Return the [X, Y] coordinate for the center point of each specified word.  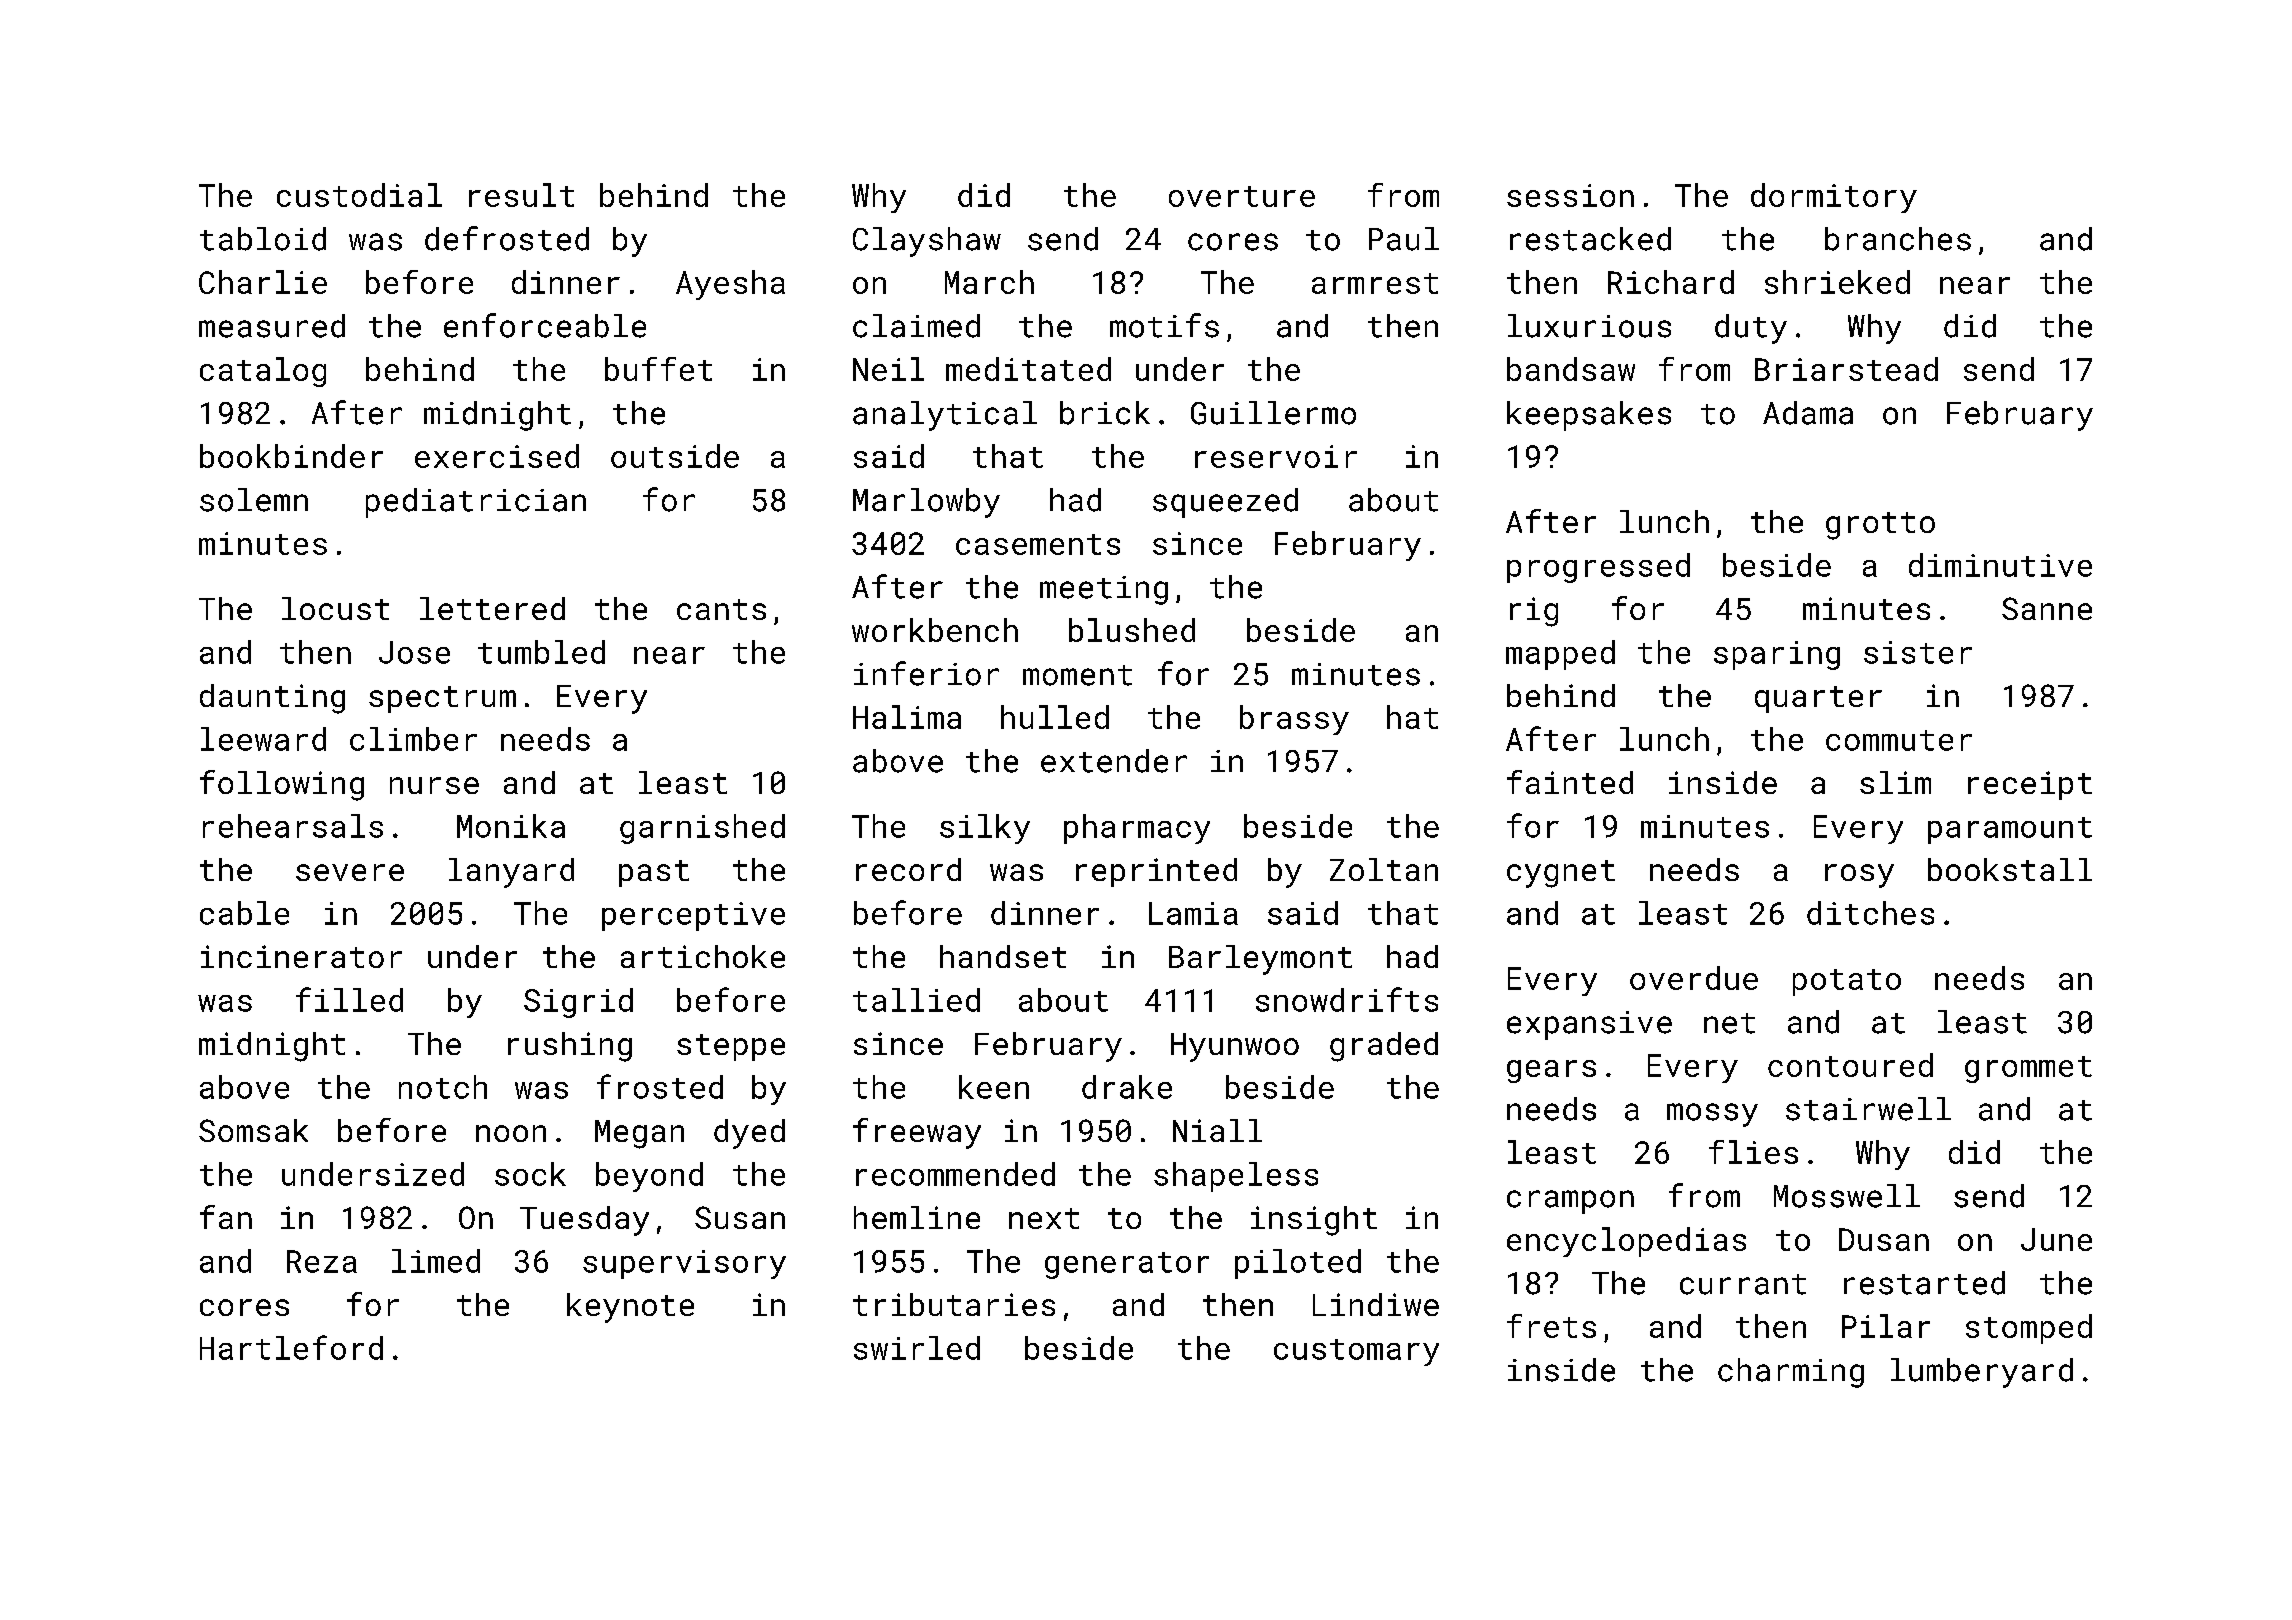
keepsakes [1589, 416]
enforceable [545, 325]
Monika [511, 826]
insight [1314, 1221]
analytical [945, 416]
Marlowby [926, 503]
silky [985, 829]
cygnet [1561, 874]
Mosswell [1847, 1196]
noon [511, 1133]
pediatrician [476, 503]
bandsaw [1571, 369]
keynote [630, 1308]
